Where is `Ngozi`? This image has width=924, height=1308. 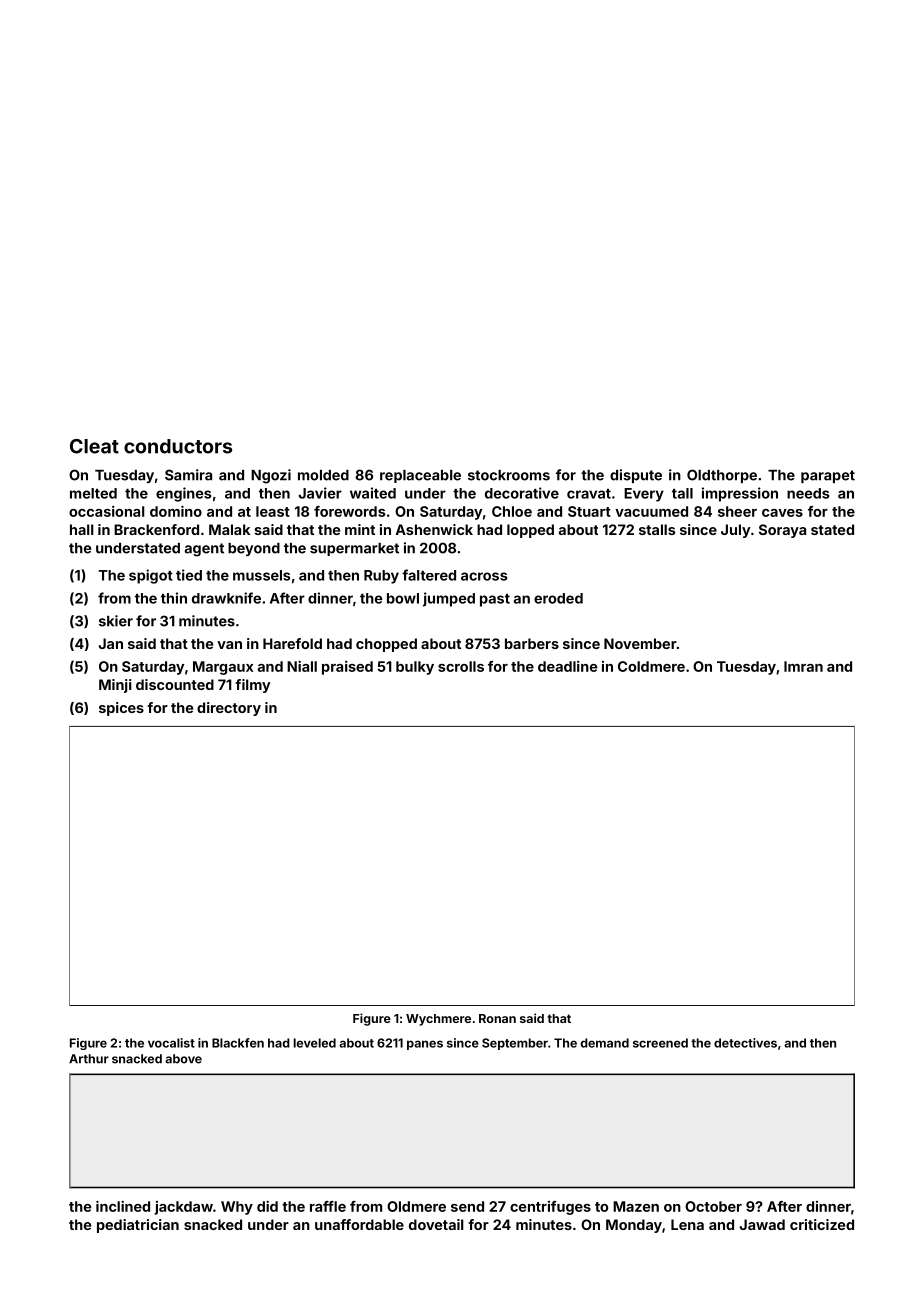
Ngozi is located at coordinates (271, 476).
